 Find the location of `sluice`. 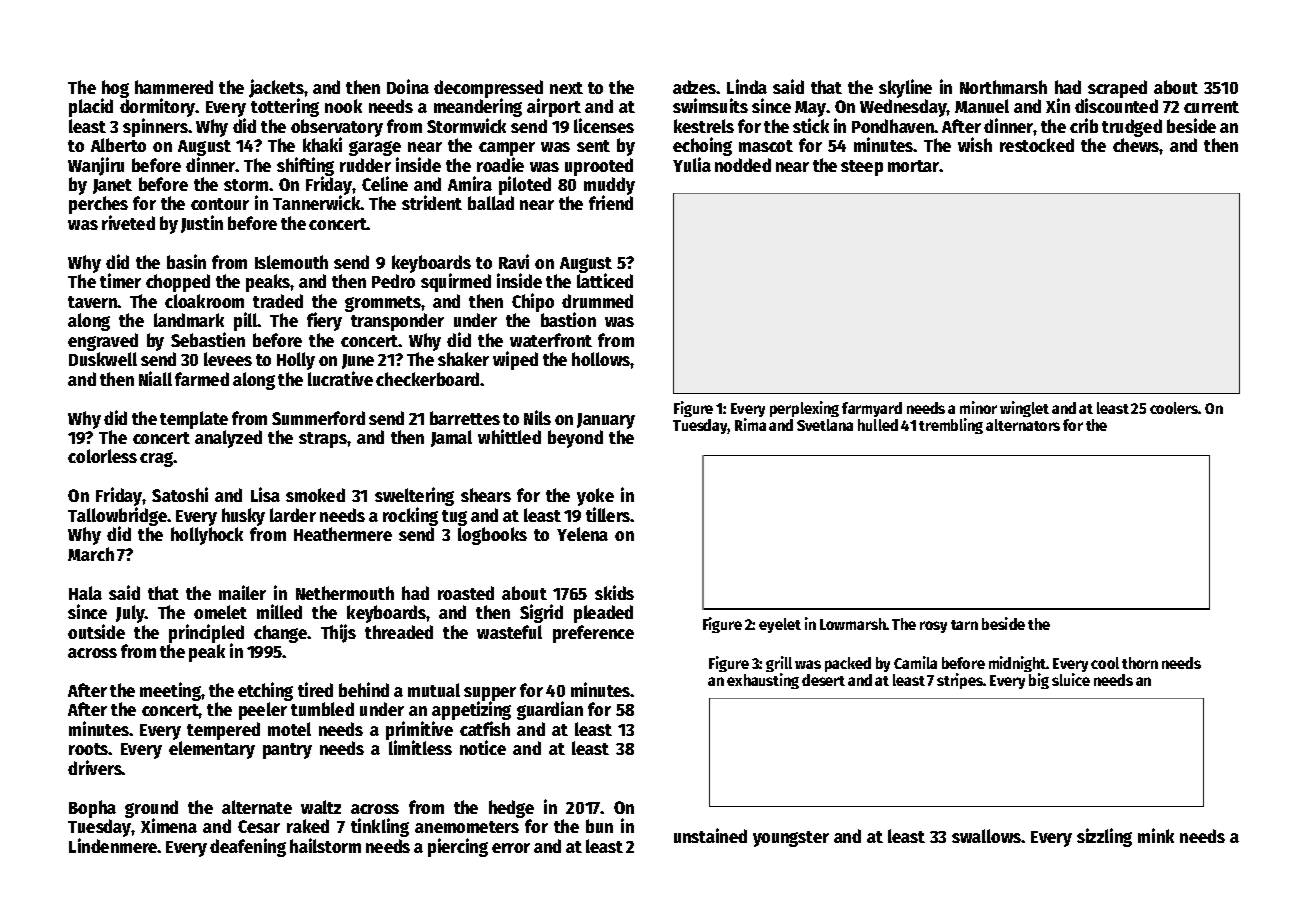

sluice is located at coordinates (1071, 679).
